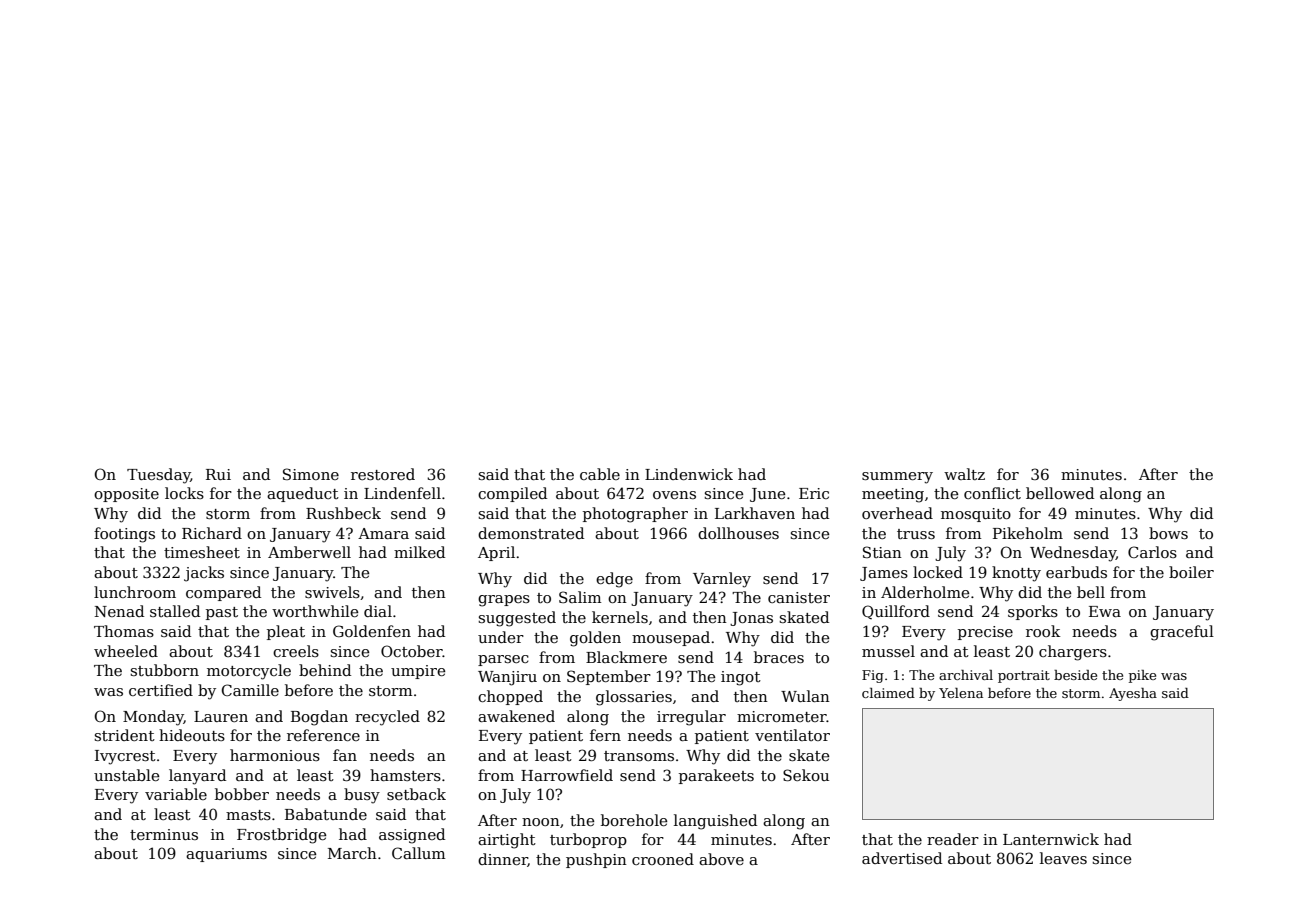 This image has width=1308, height=924. What do you see at coordinates (888, 651) in the image?
I see `mussel` at bounding box center [888, 651].
